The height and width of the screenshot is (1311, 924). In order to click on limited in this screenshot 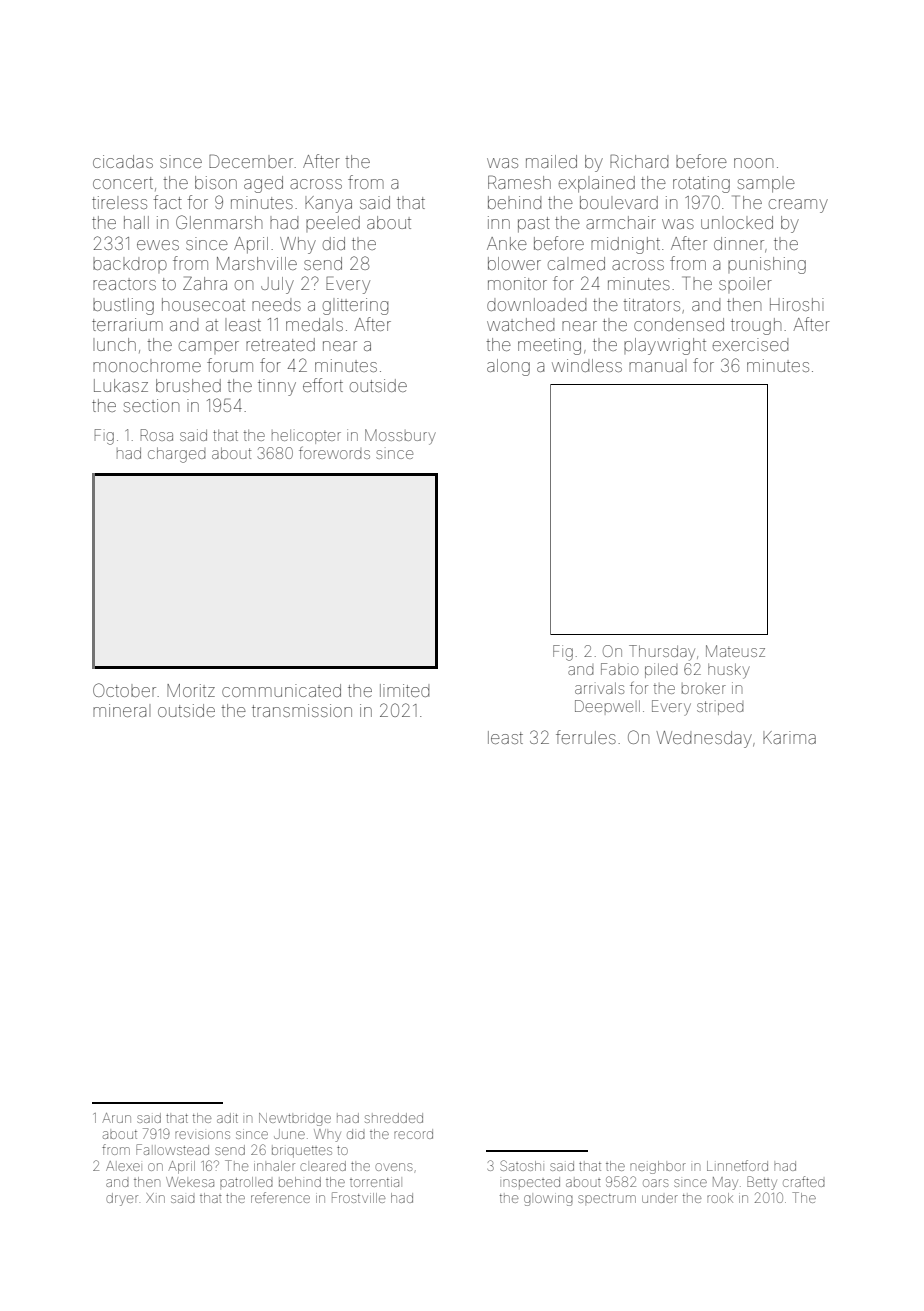, I will do `click(404, 690)`.
